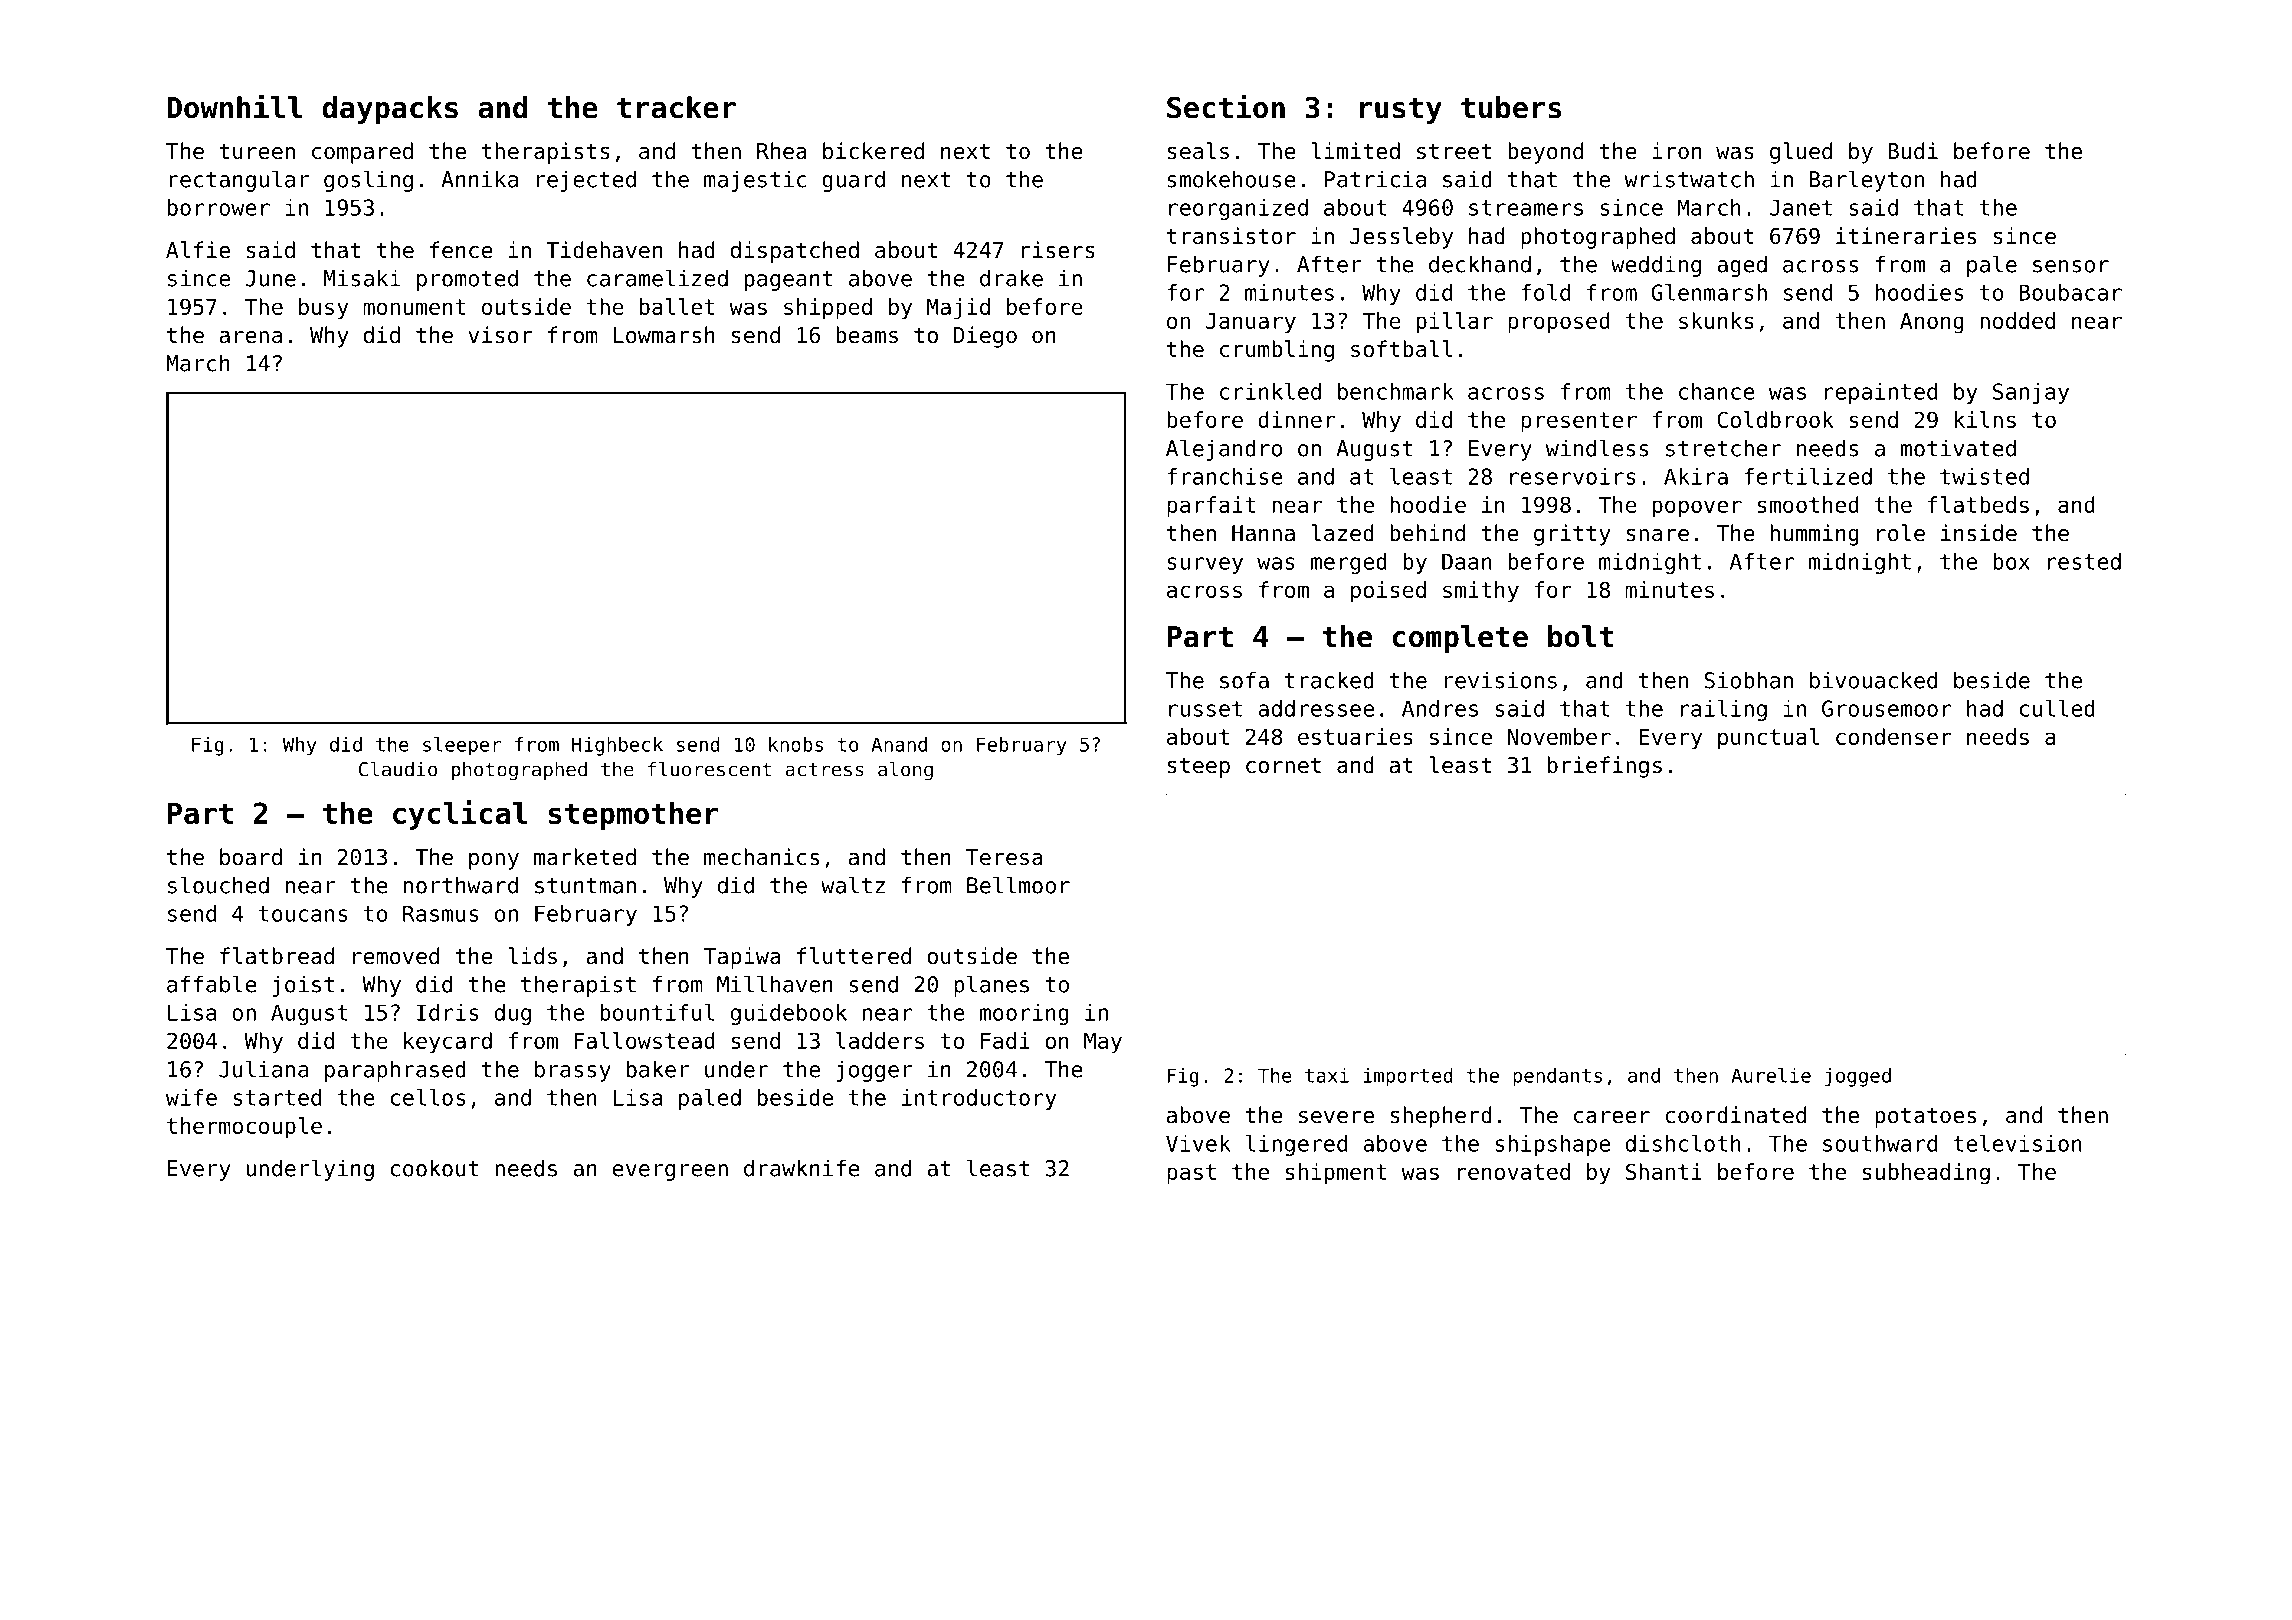 The height and width of the screenshot is (1620, 2292). What do you see at coordinates (586, 181) in the screenshot?
I see `rejected` at bounding box center [586, 181].
